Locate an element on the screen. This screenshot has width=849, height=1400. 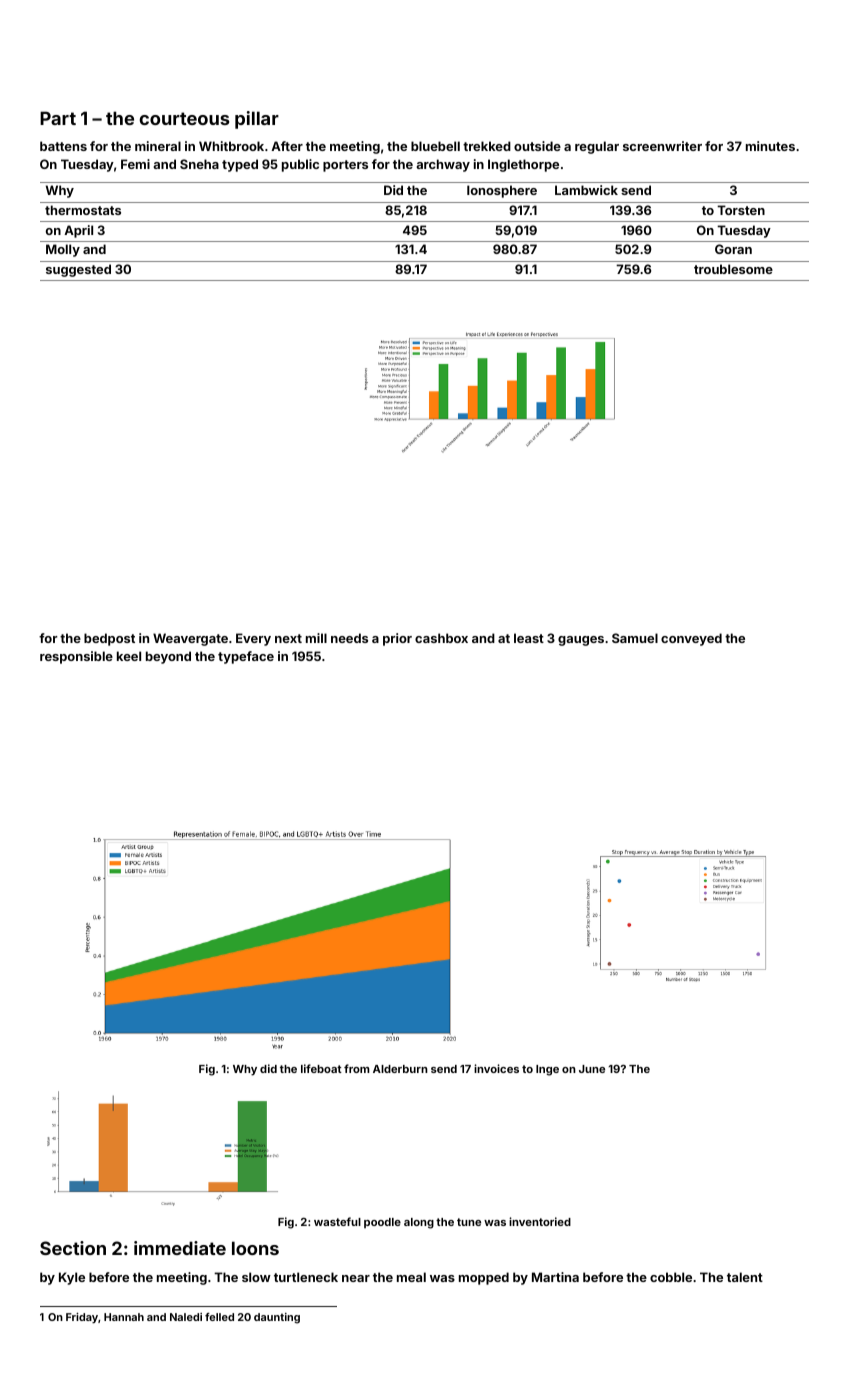
invoices is located at coordinates (496, 1068).
